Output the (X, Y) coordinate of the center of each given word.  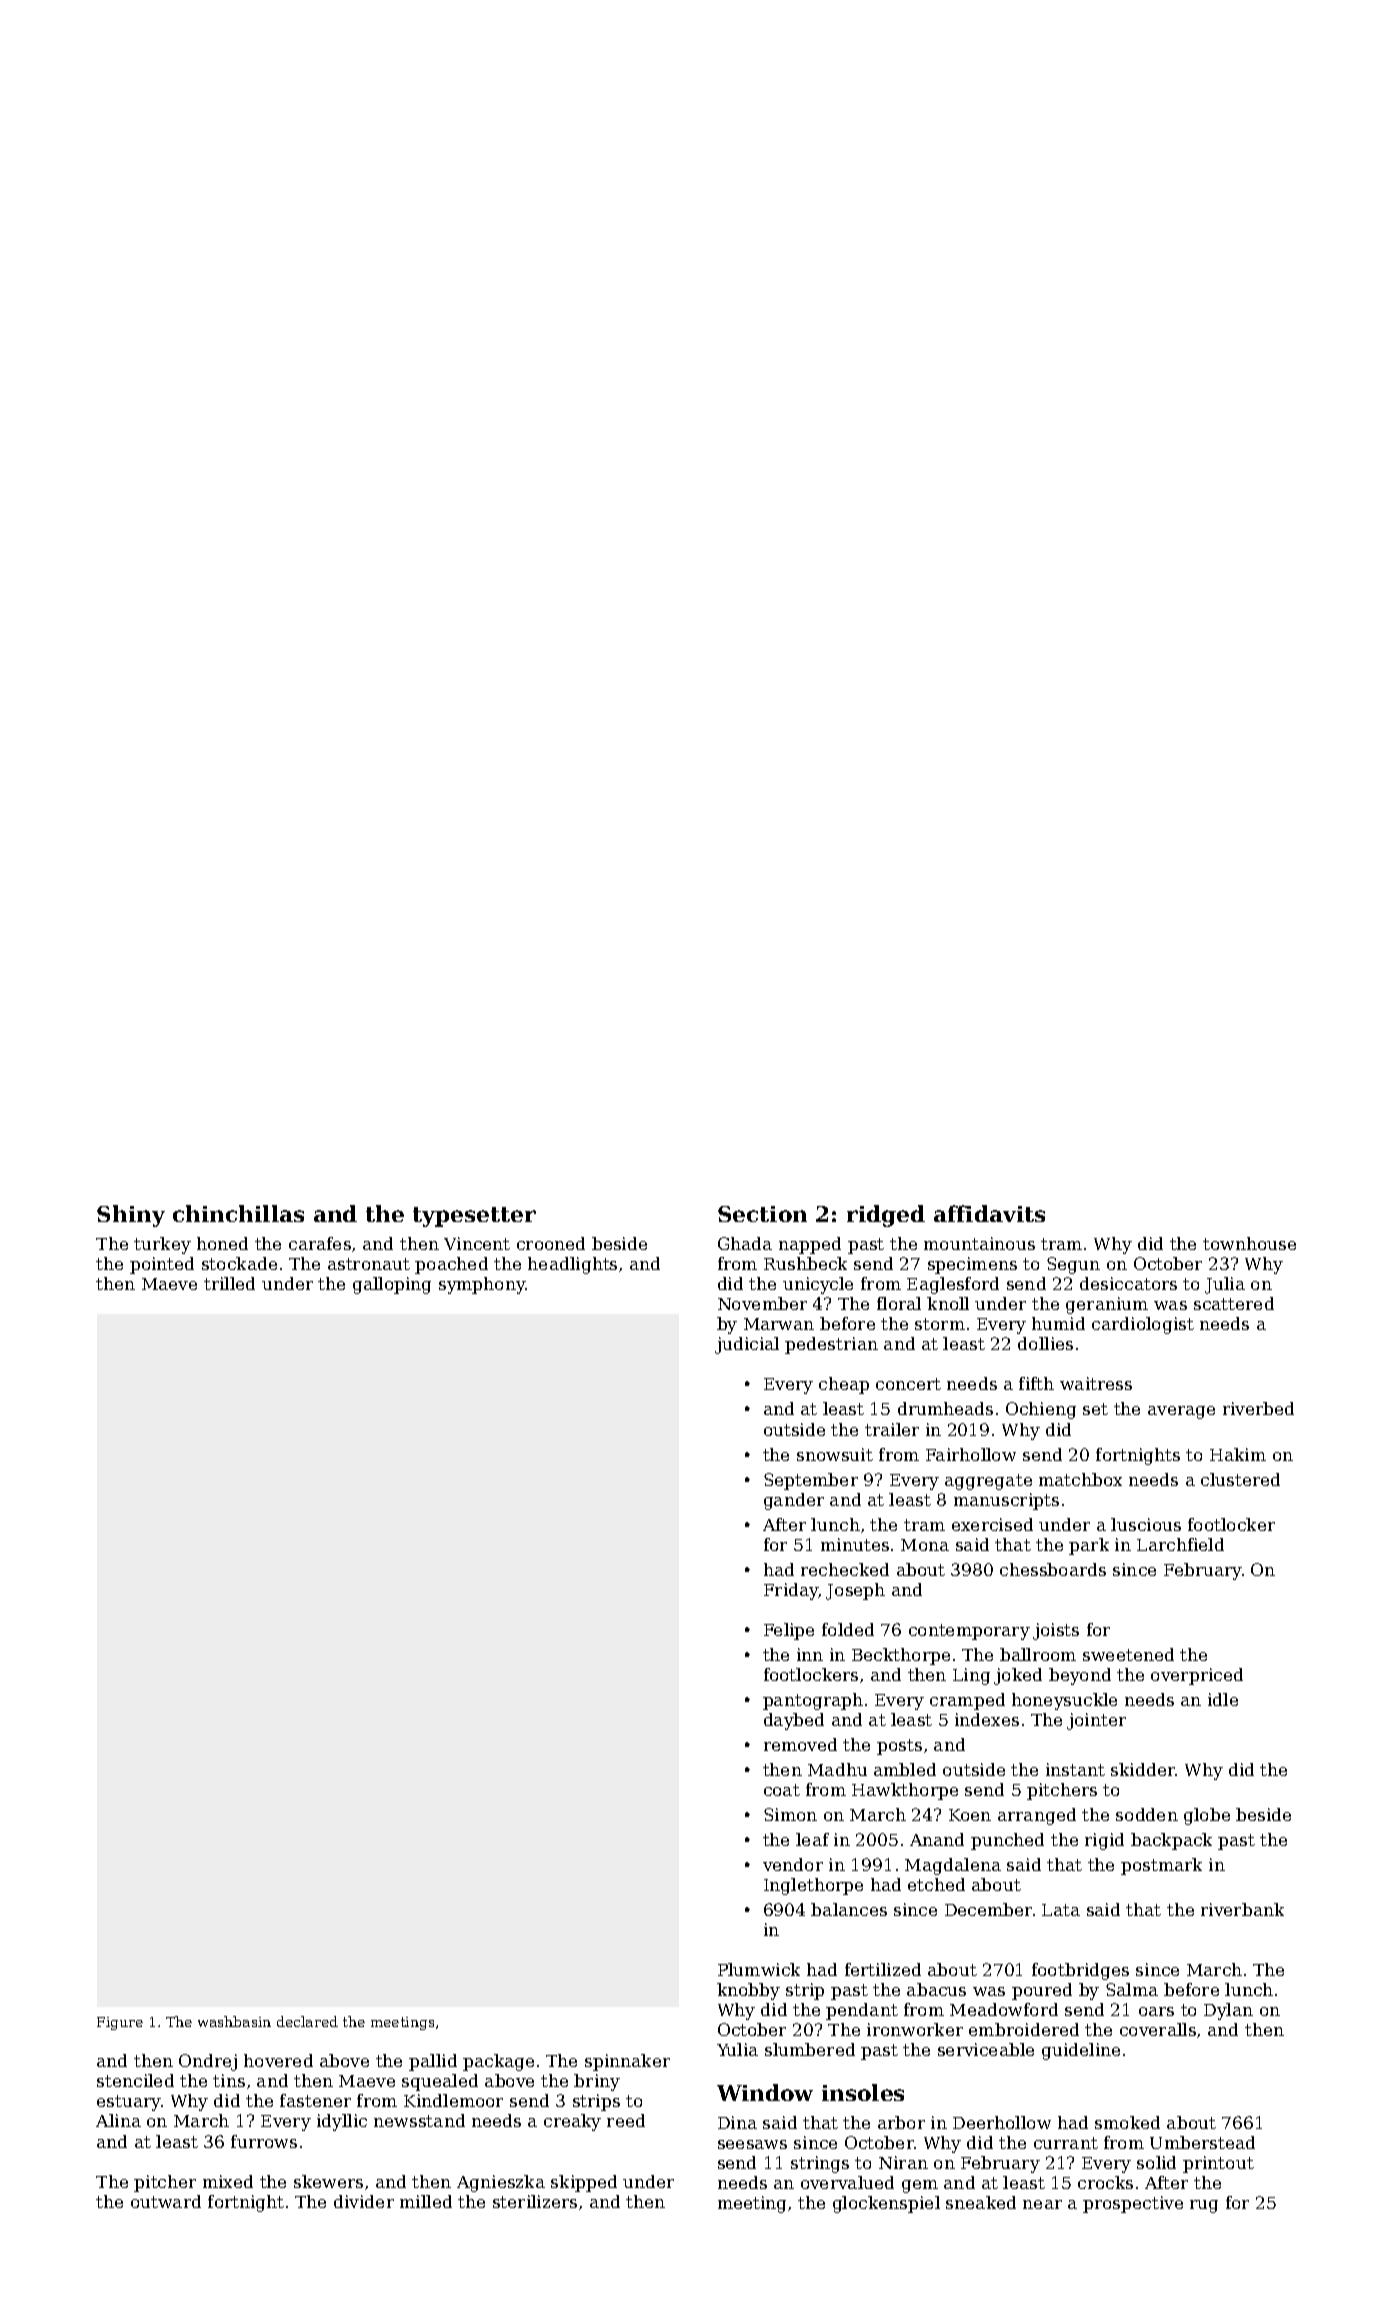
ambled (905, 1769)
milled (426, 2201)
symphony (482, 1285)
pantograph (813, 1701)
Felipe (789, 1631)
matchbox (1080, 1479)
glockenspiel (886, 2204)
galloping (392, 1285)
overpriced (1197, 1676)
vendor (793, 1864)
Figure (120, 2023)
